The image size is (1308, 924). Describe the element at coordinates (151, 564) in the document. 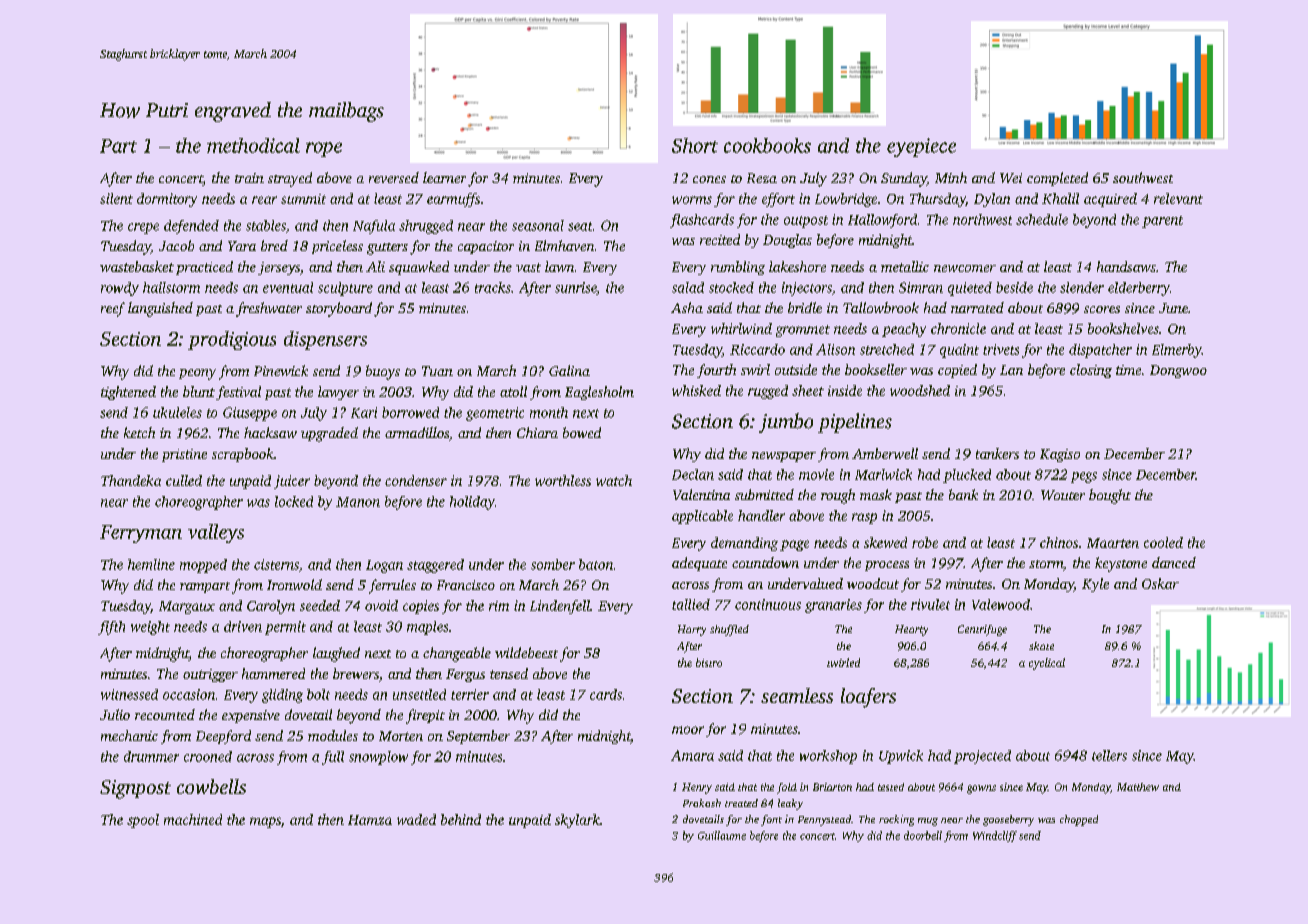

I see `hemline` at that location.
